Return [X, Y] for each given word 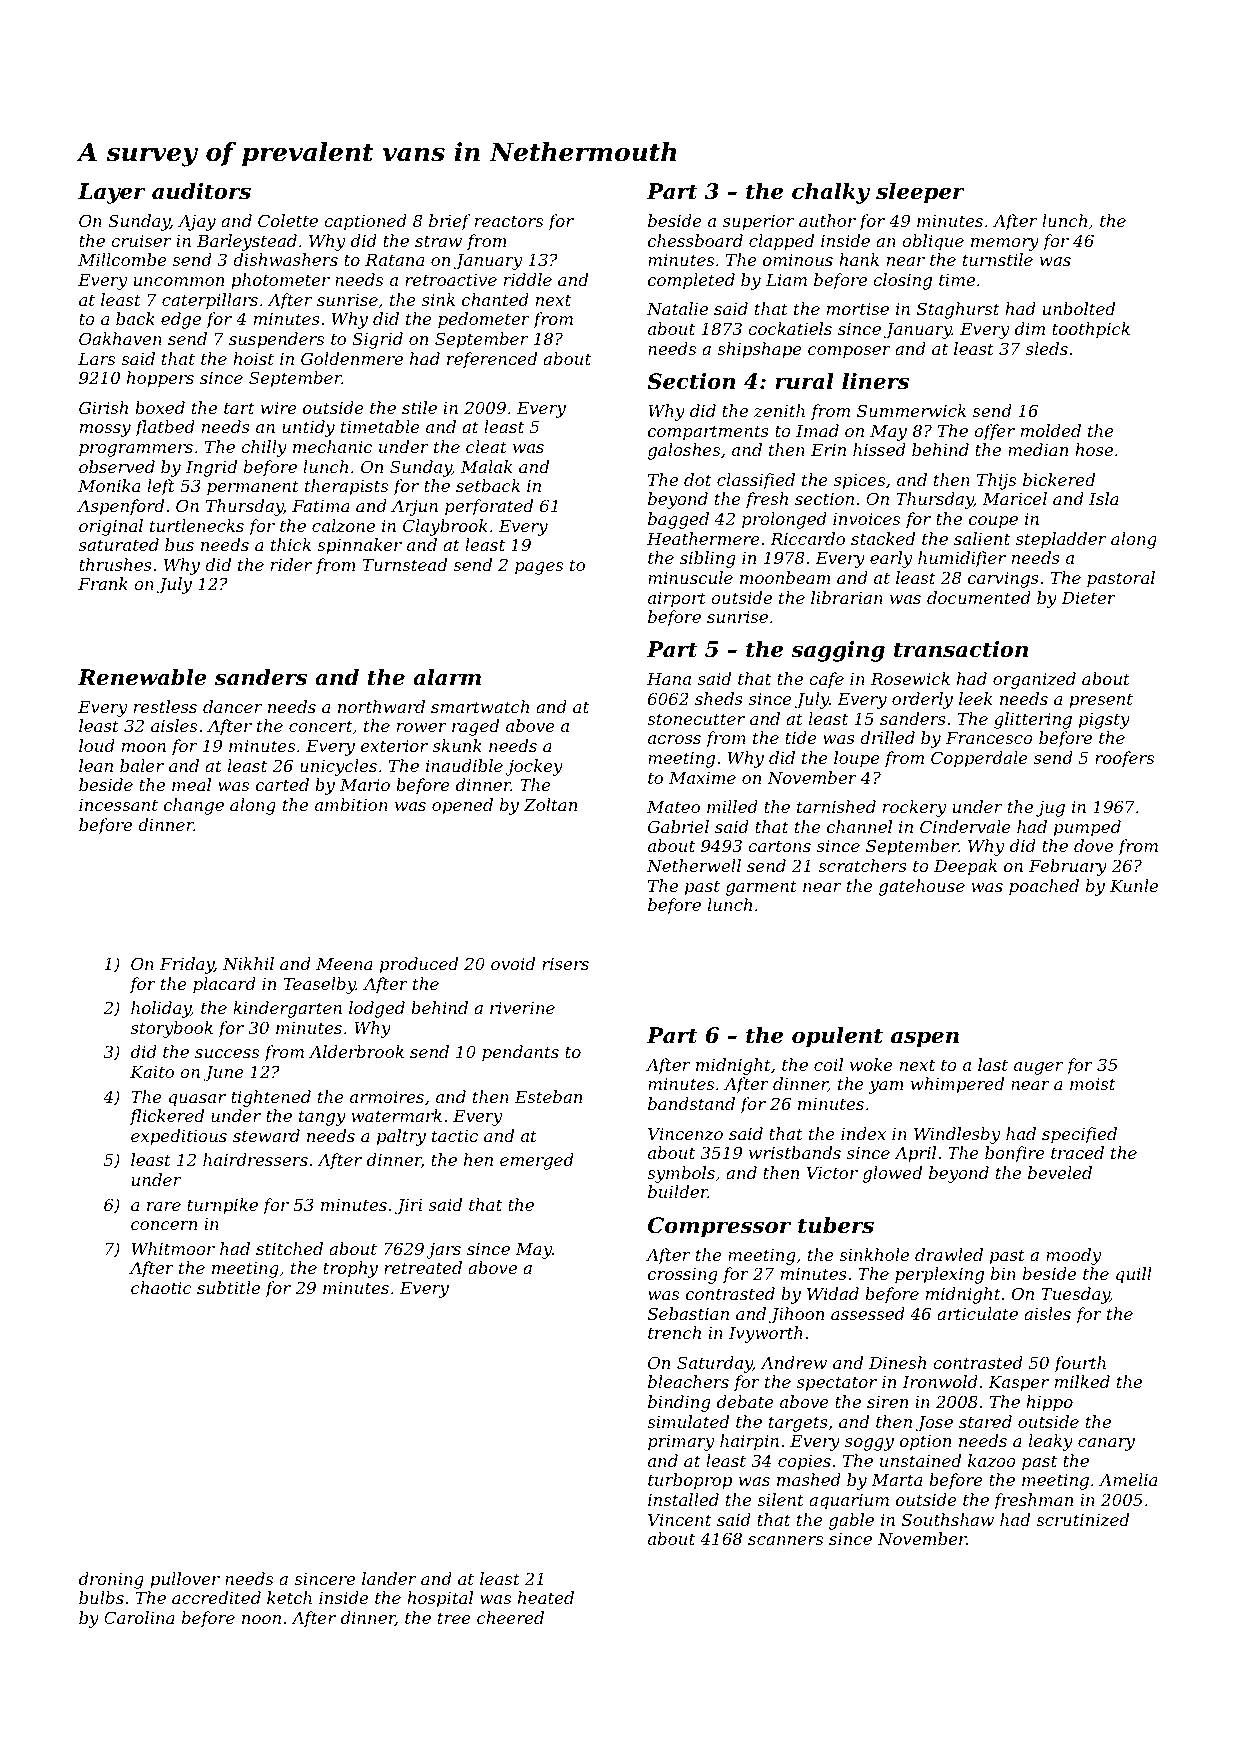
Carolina [139, 1617]
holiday [161, 1009]
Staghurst [958, 310]
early [891, 559]
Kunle [1134, 885]
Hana [669, 679]
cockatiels [790, 328]
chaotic [161, 1287]
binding [679, 1403]
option [925, 1443]
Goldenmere [352, 358]
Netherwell [694, 865]
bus [179, 544]
